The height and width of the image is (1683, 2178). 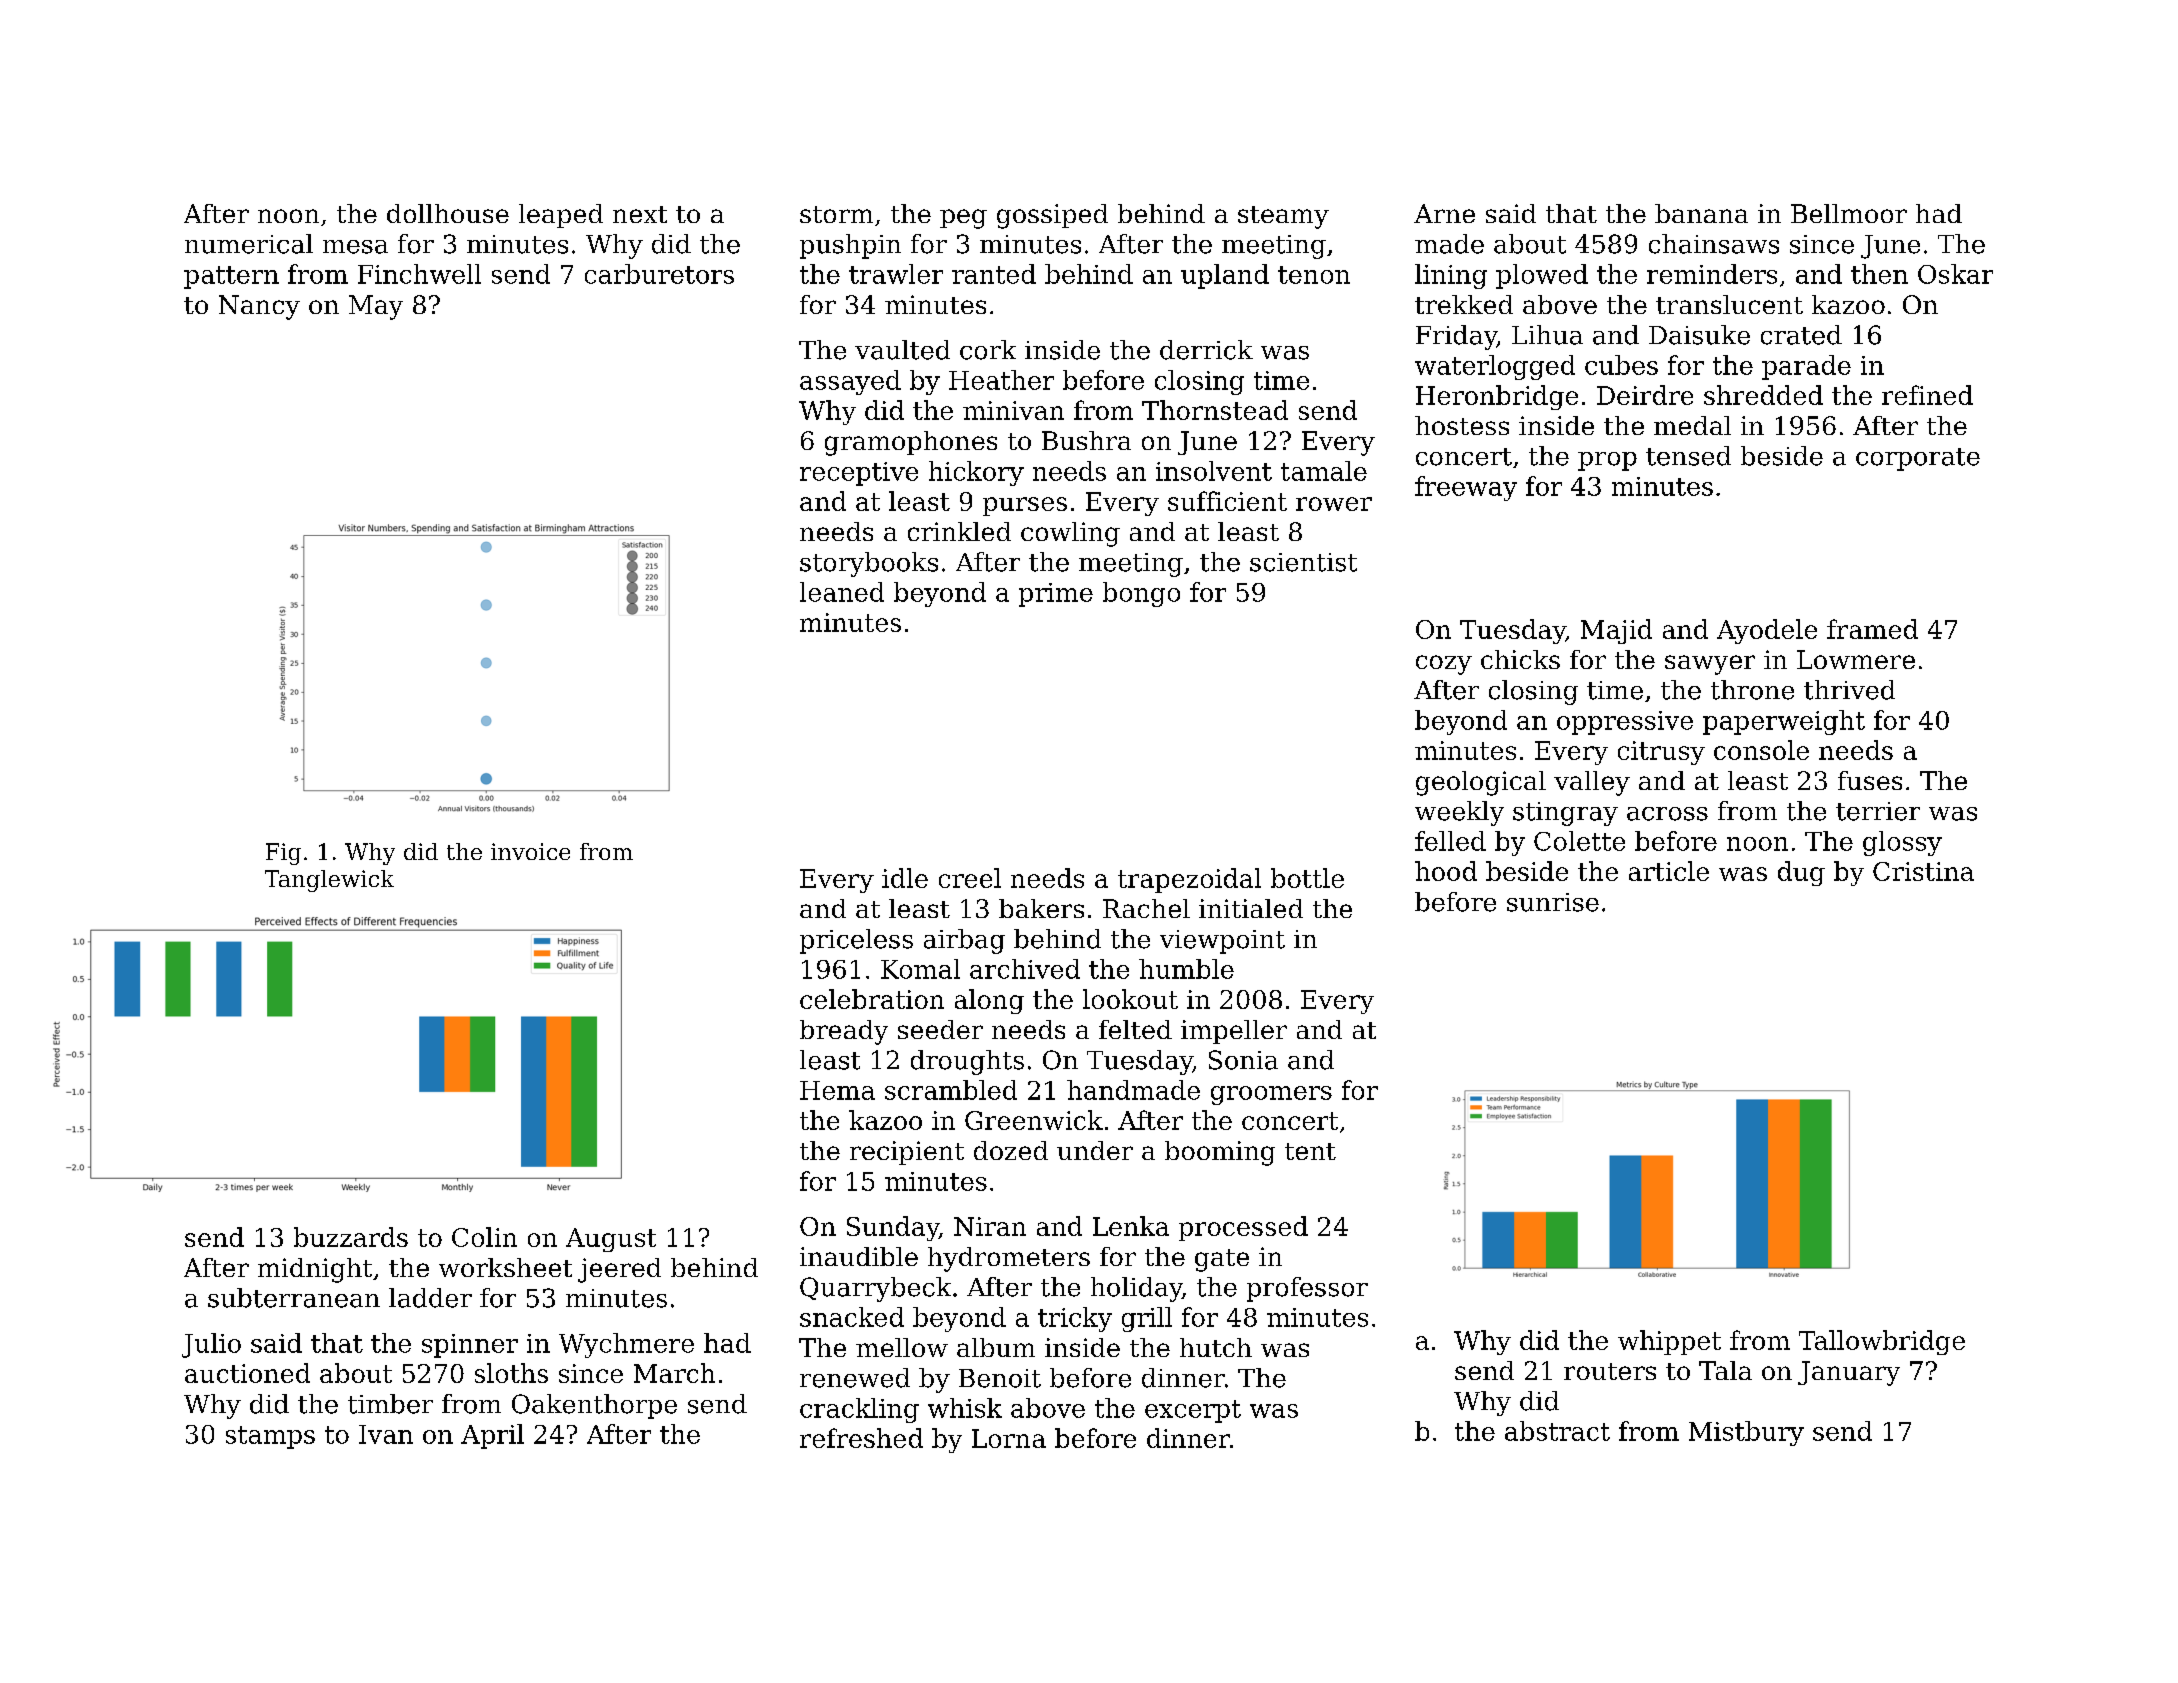 I want to click on framed, so click(x=1872, y=629).
